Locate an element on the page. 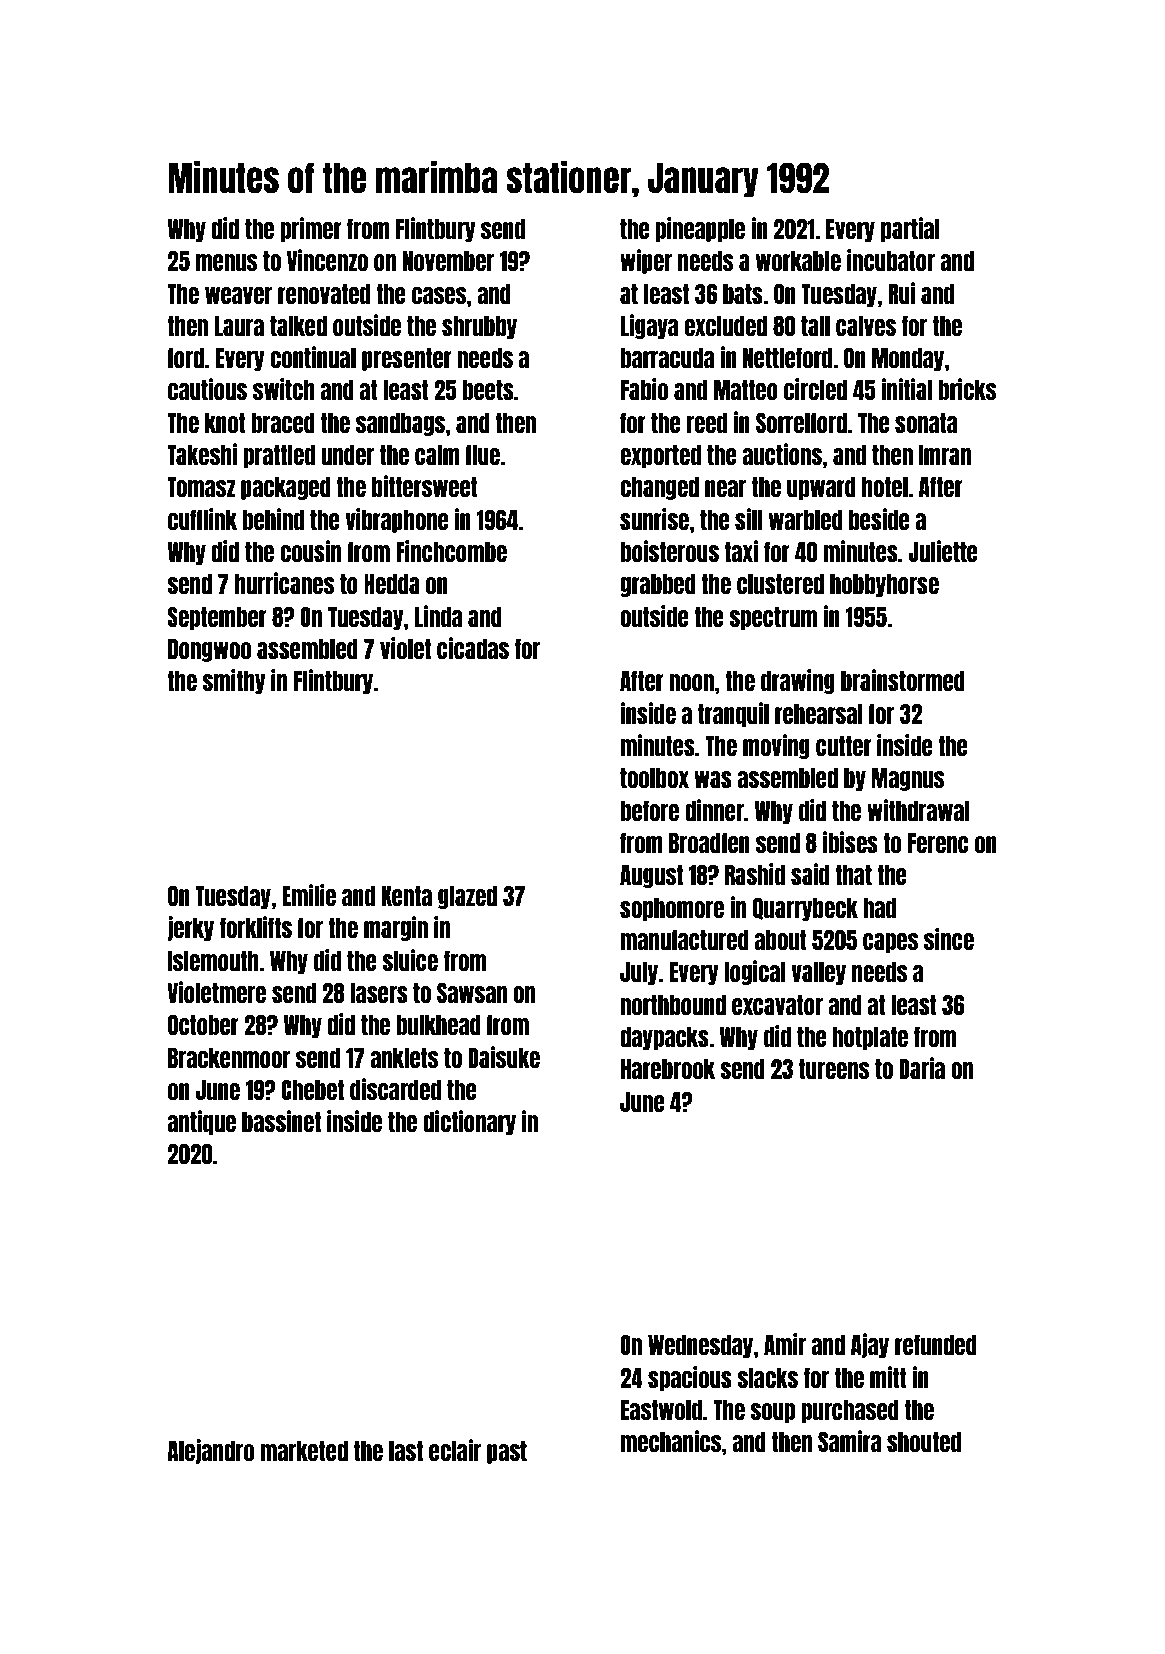 This image has width=1165, height=1654. primer is located at coordinates (311, 229).
